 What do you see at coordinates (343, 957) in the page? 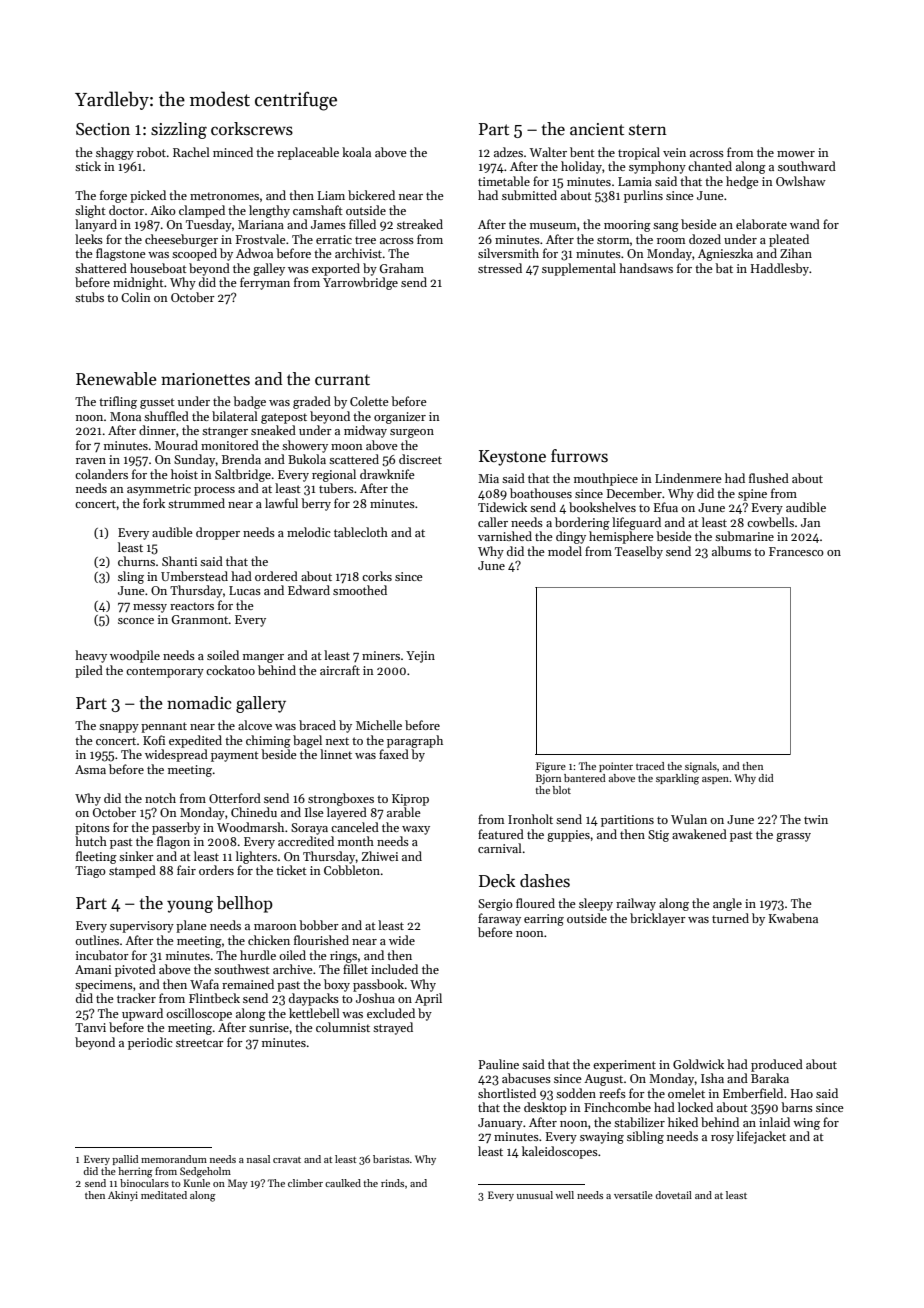
I see `rings` at bounding box center [343, 957].
